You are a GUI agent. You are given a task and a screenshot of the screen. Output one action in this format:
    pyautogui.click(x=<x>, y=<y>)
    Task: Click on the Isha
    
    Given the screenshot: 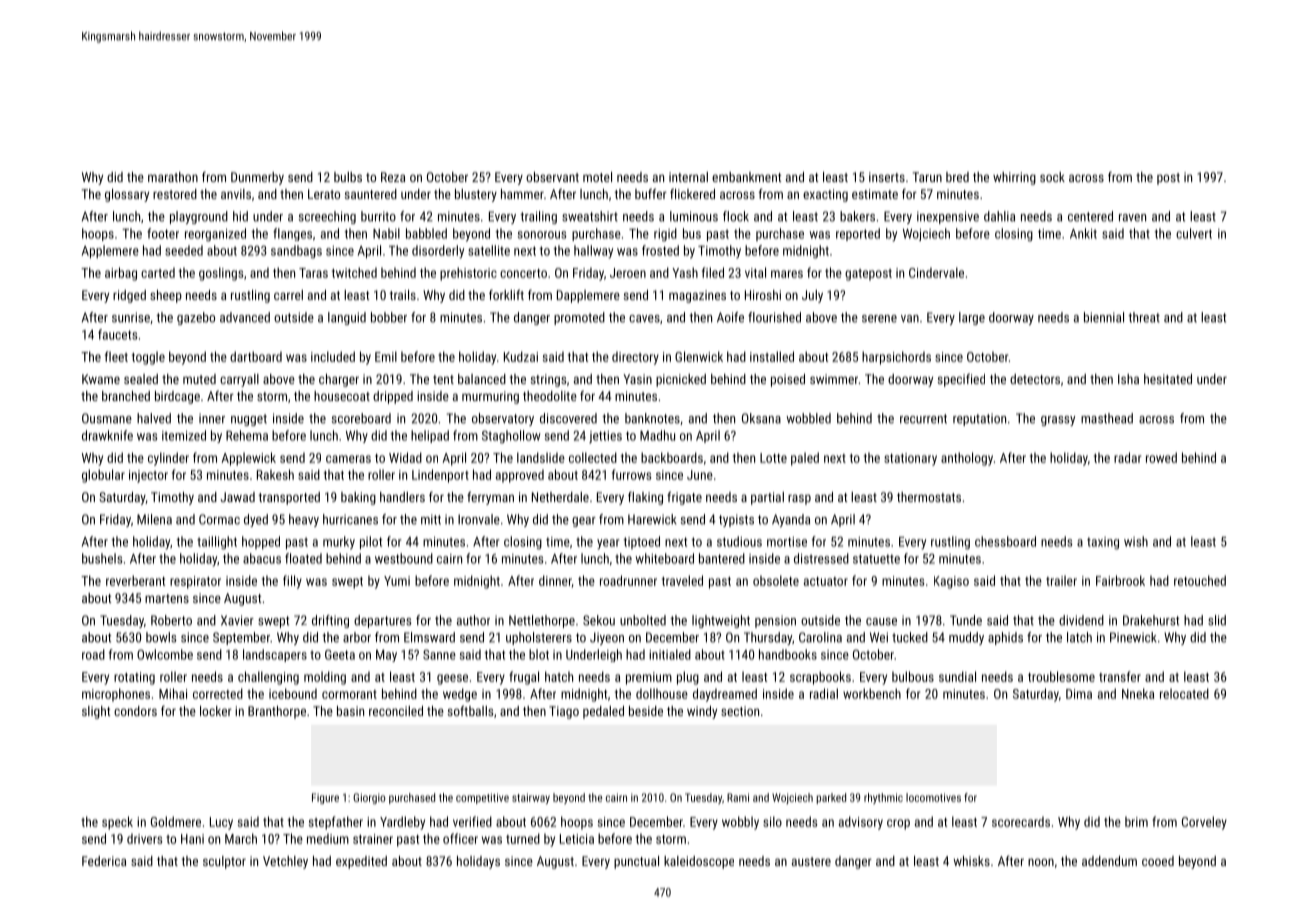 What is the action you would take?
    pyautogui.click(x=1128, y=379)
